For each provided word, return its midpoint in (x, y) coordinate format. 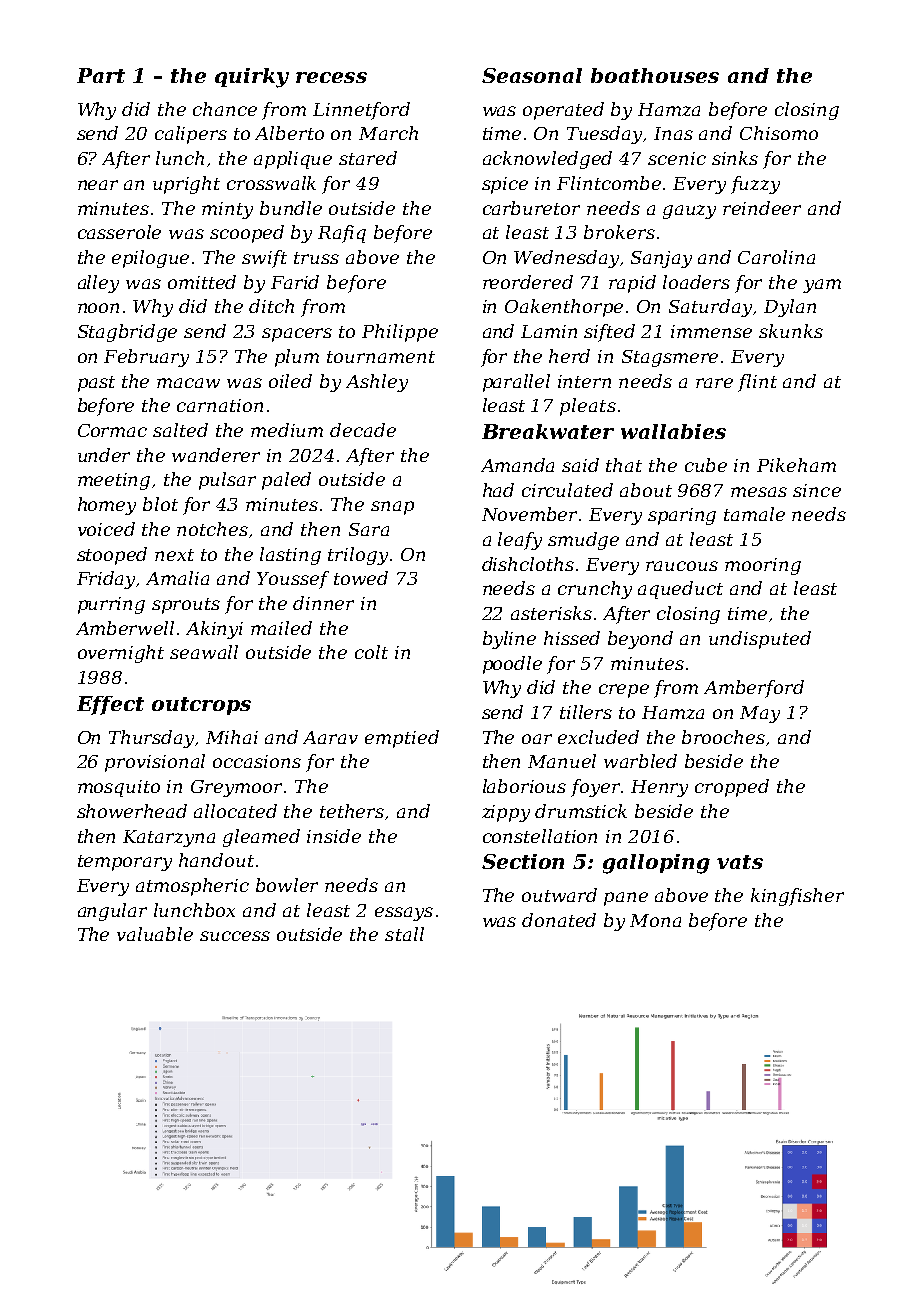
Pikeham (796, 465)
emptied (402, 739)
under (104, 455)
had (498, 490)
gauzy (689, 212)
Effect (110, 705)
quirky (252, 78)
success (235, 936)
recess (331, 77)
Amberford (754, 689)
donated (559, 920)
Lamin (549, 331)
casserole (119, 232)
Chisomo (779, 133)
